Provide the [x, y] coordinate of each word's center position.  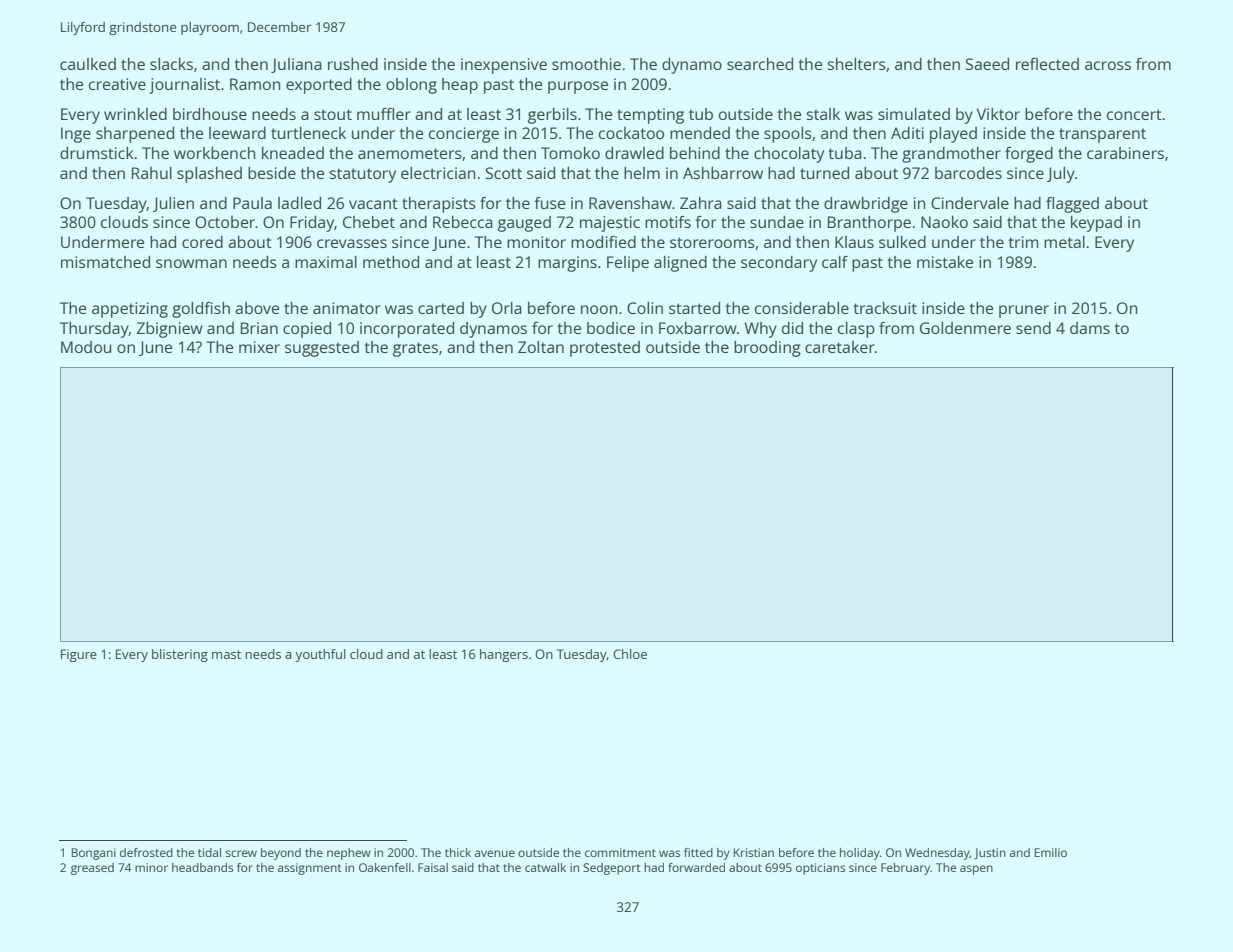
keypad [1096, 224]
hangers [504, 655]
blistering [180, 655]
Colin [645, 308]
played [953, 135]
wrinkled [135, 114]
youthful [320, 655]
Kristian [753, 852]
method [391, 262]
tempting [650, 116]
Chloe [630, 654]
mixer [259, 347]
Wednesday [937, 854]
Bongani [93, 854]
